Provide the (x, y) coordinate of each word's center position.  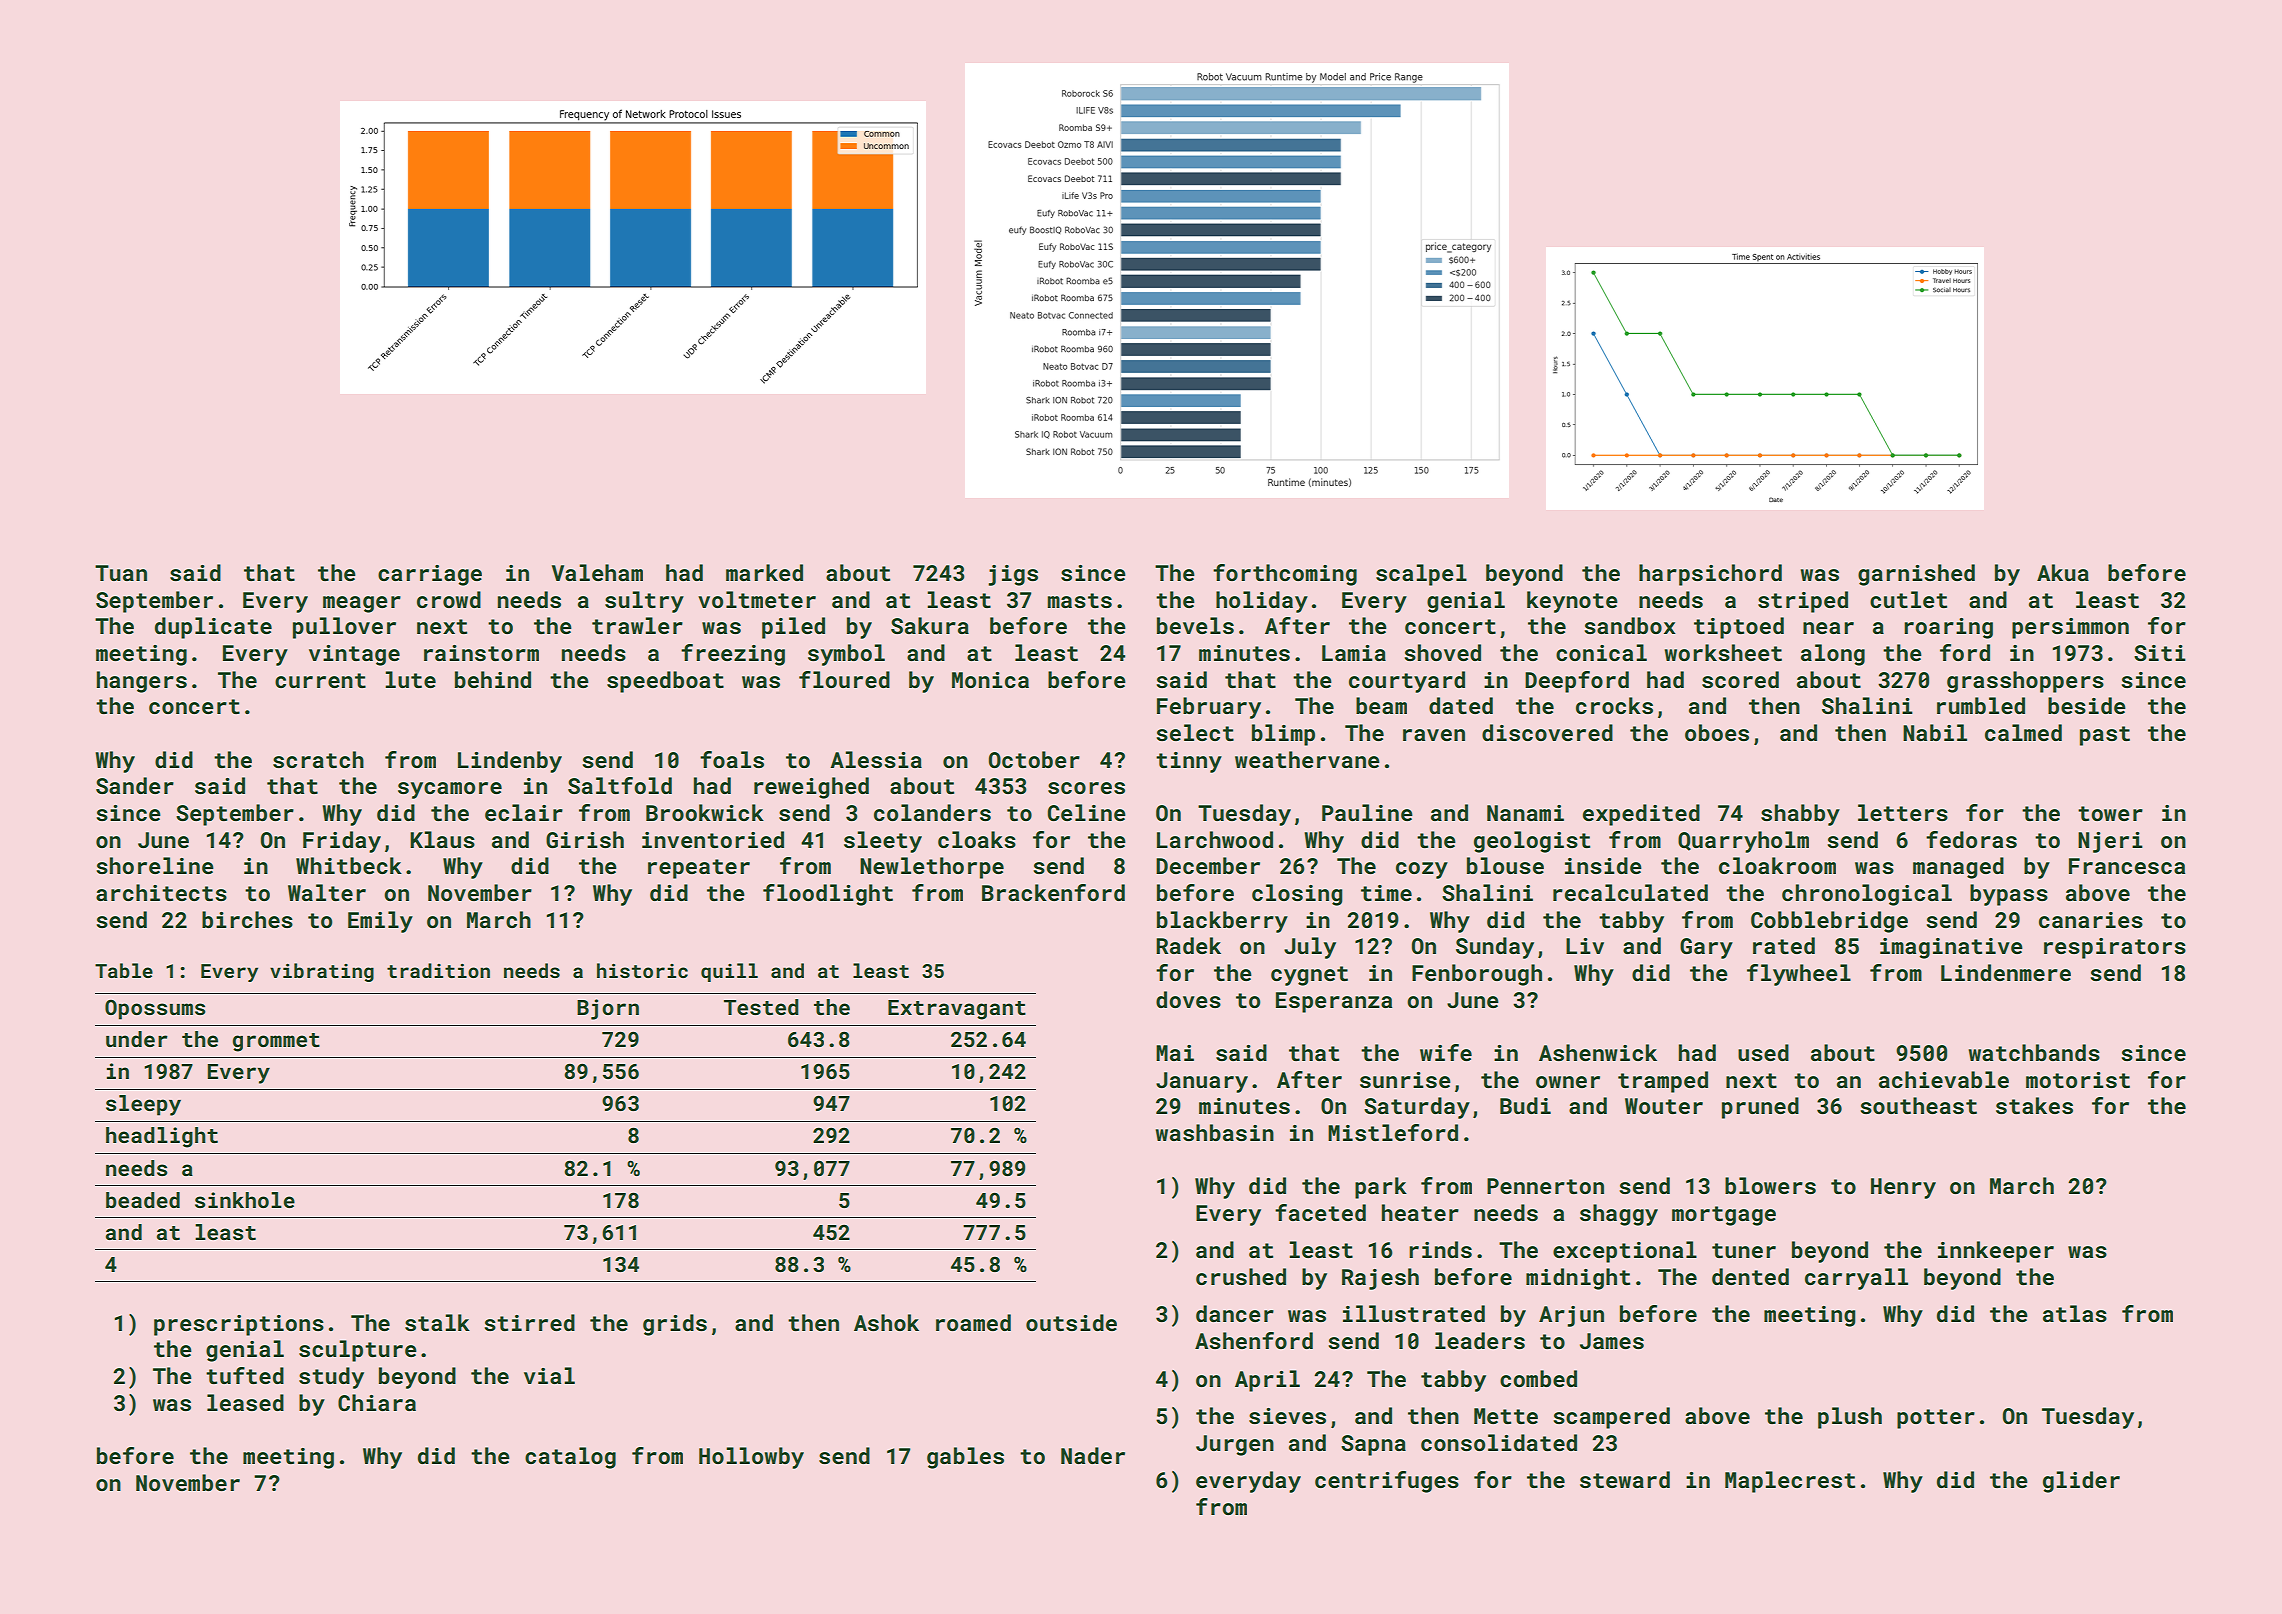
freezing (733, 655)
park (1381, 1188)
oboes (1717, 732)
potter (1936, 1419)
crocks (1614, 705)
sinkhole (245, 1200)
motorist (2078, 1080)
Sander (135, 785)
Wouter (1664, 1106)
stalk (437, 1322)
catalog (570, 1458)
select (1195, 732)
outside (1071, 1322)
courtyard (1407, 682)
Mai (1175, 1053)
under (137, 1039)
